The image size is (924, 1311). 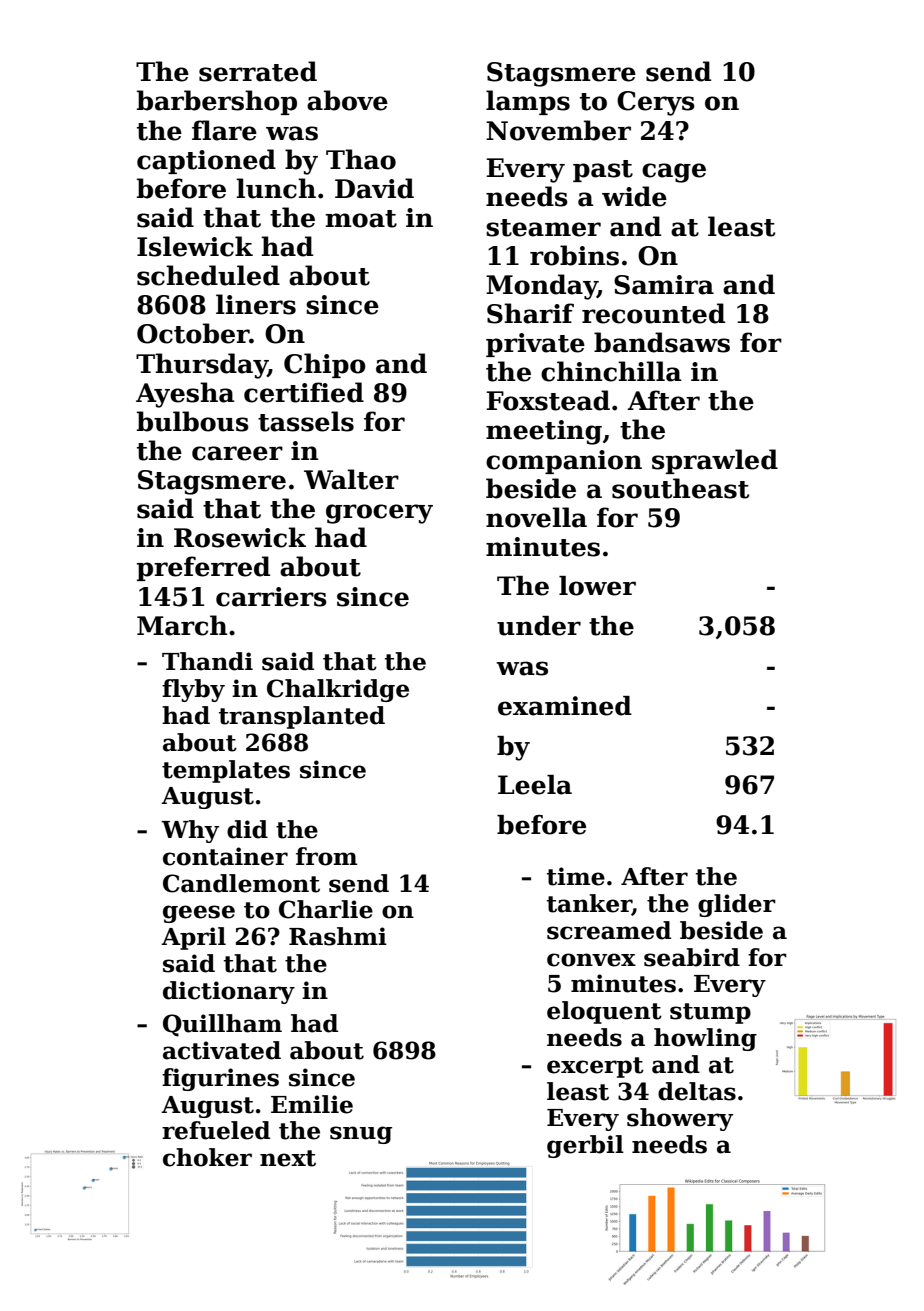 What do you see at coordinates (565, 706) in the page?
I see `examined` at bounding box center [565, 706].
